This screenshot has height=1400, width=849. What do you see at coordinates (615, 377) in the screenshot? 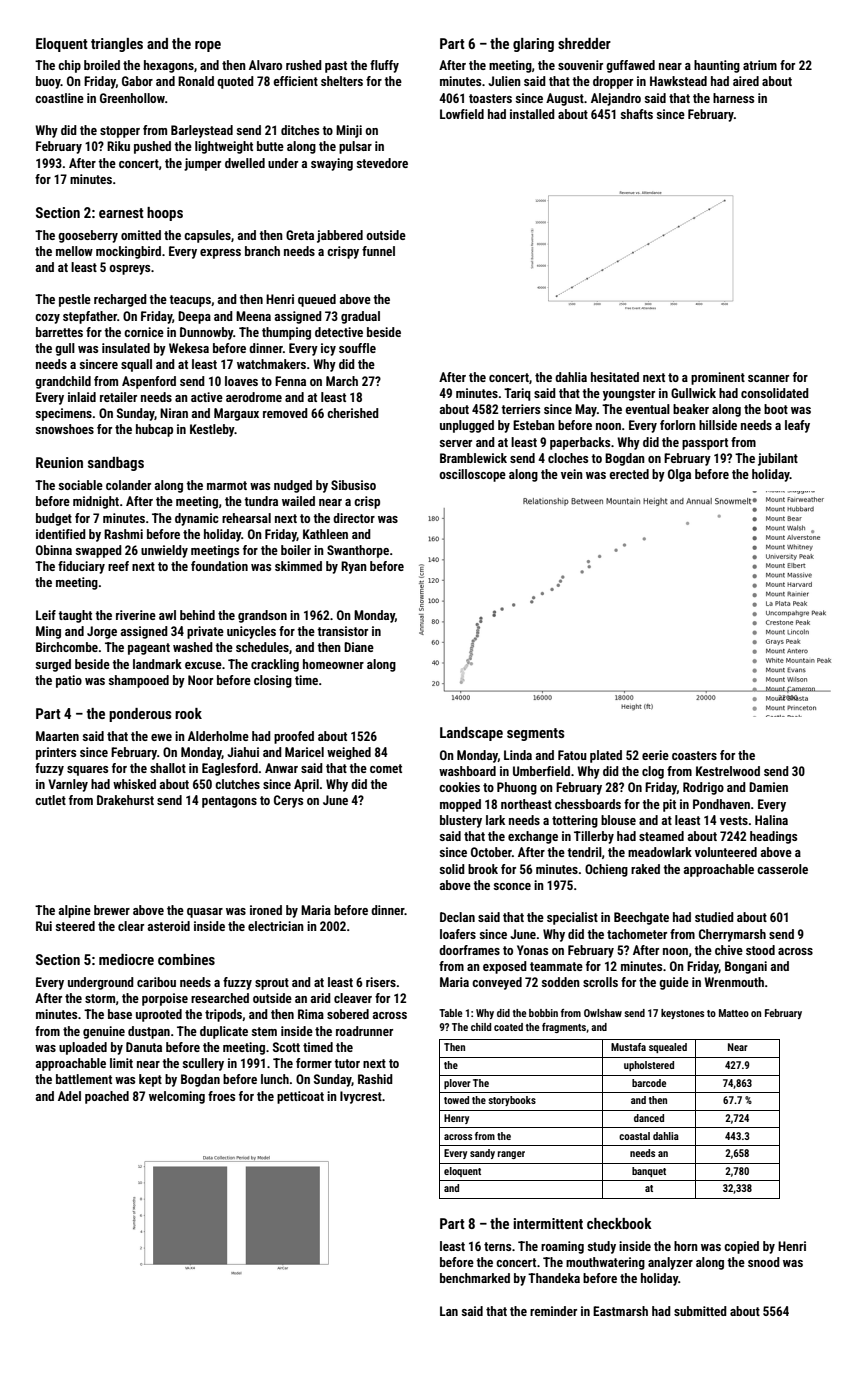
I see `hesitated` at bounding box center [615, 377].
